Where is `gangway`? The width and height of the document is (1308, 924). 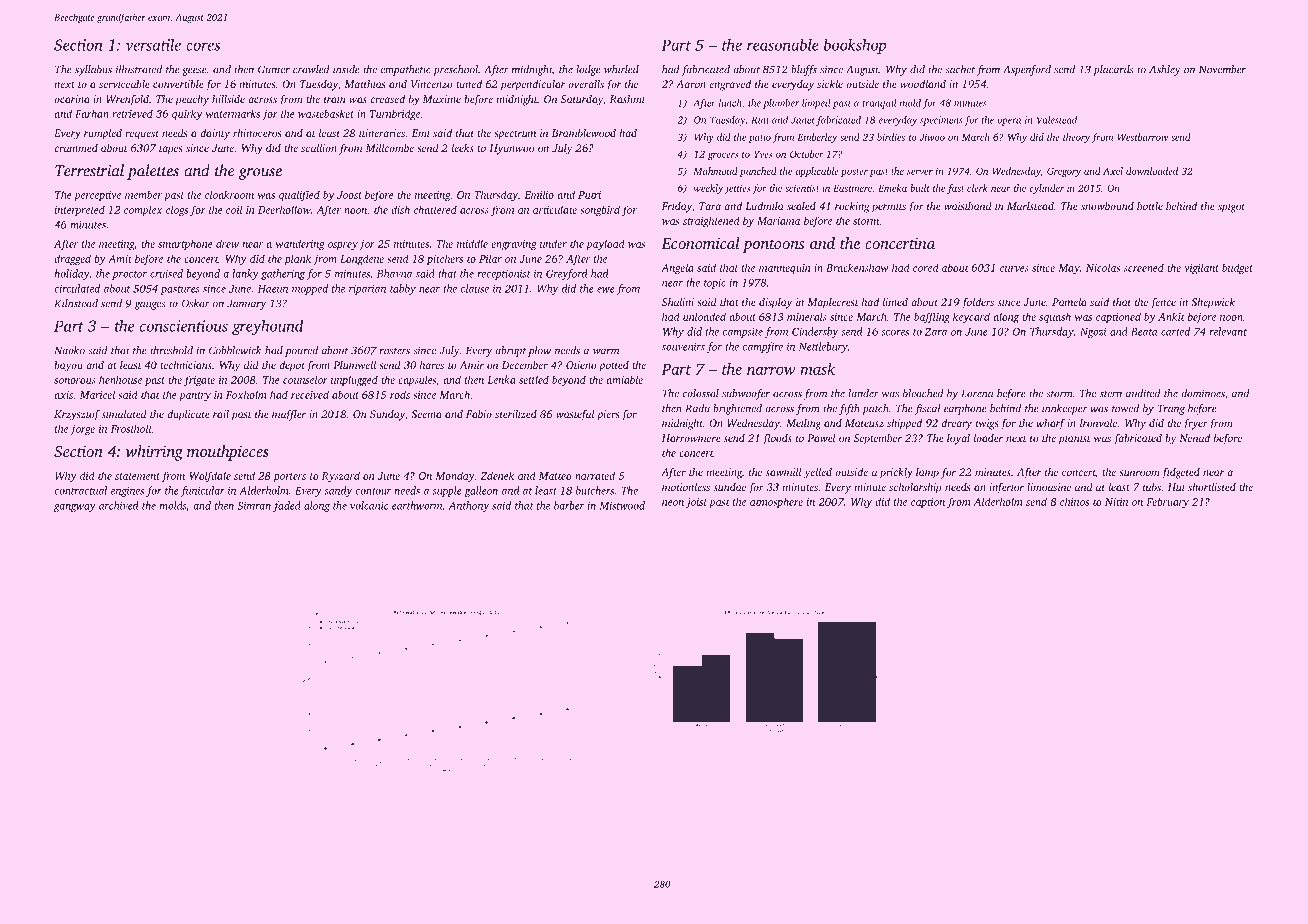
gangway is located at coordinates (75, 508).
